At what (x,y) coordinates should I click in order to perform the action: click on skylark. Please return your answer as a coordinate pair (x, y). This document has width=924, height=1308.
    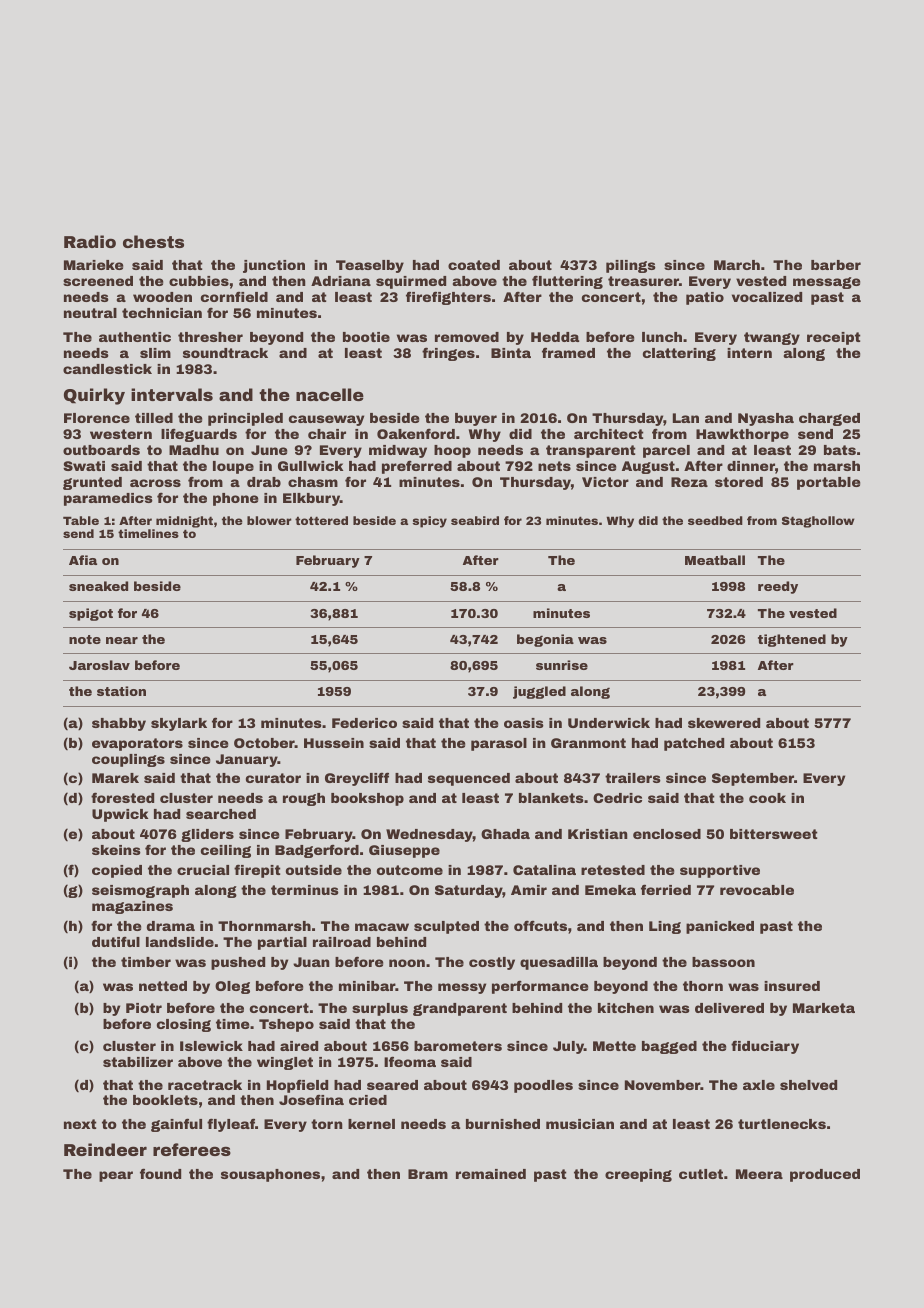
    Looking at the image, I should click on (179, 724).
